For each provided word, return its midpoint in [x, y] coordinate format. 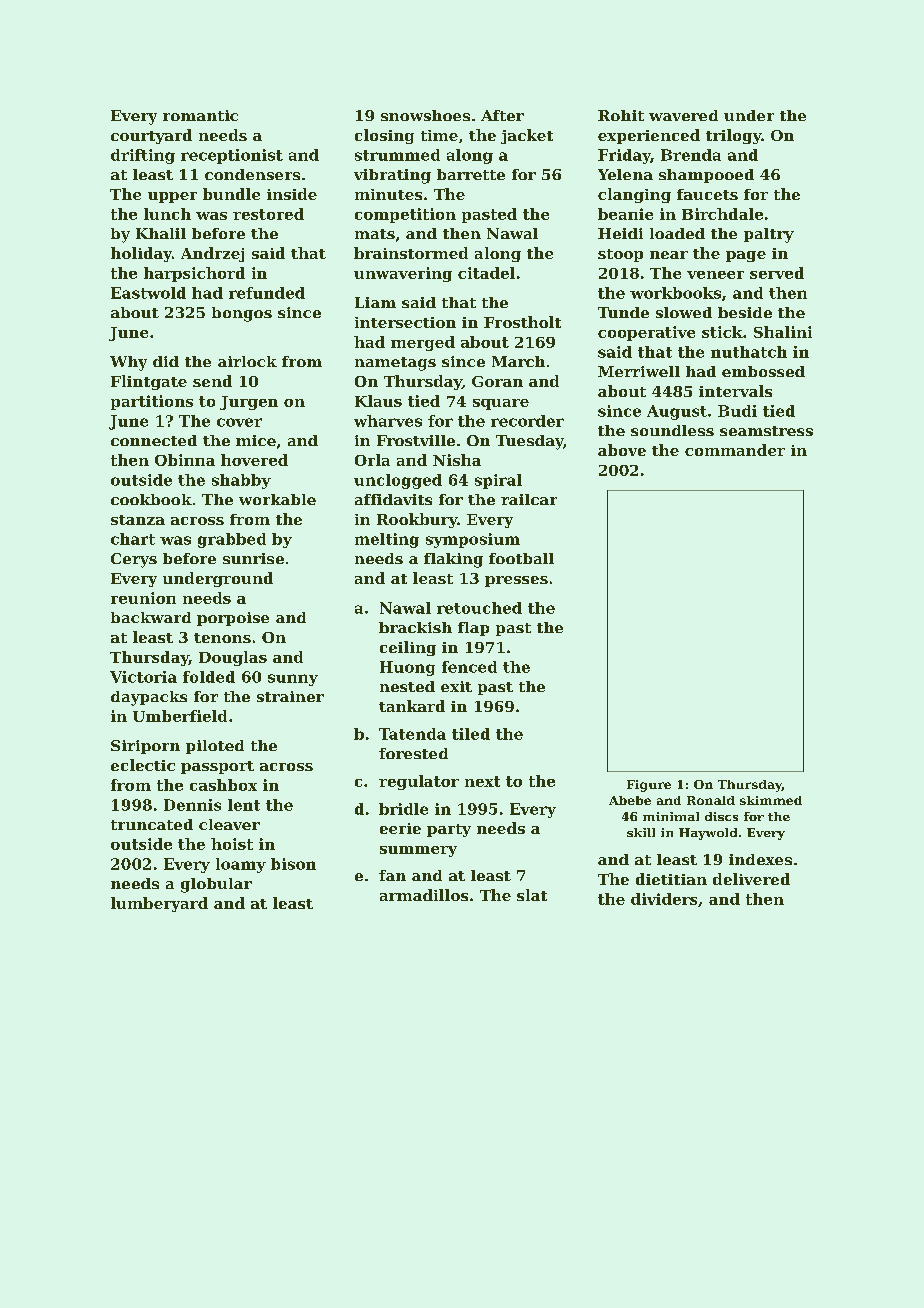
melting [387, 540]
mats [375, 234]
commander [735, 450]
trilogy [733, 136]
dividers [664, 899]
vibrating [392, 176]
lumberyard [159, 904]
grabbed [232, 540]
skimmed [771, 800]
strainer [290, 696]
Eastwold [148, 293]
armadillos [424, 895]
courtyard [151, 136]
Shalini [783, 332]
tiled [471, 734]
